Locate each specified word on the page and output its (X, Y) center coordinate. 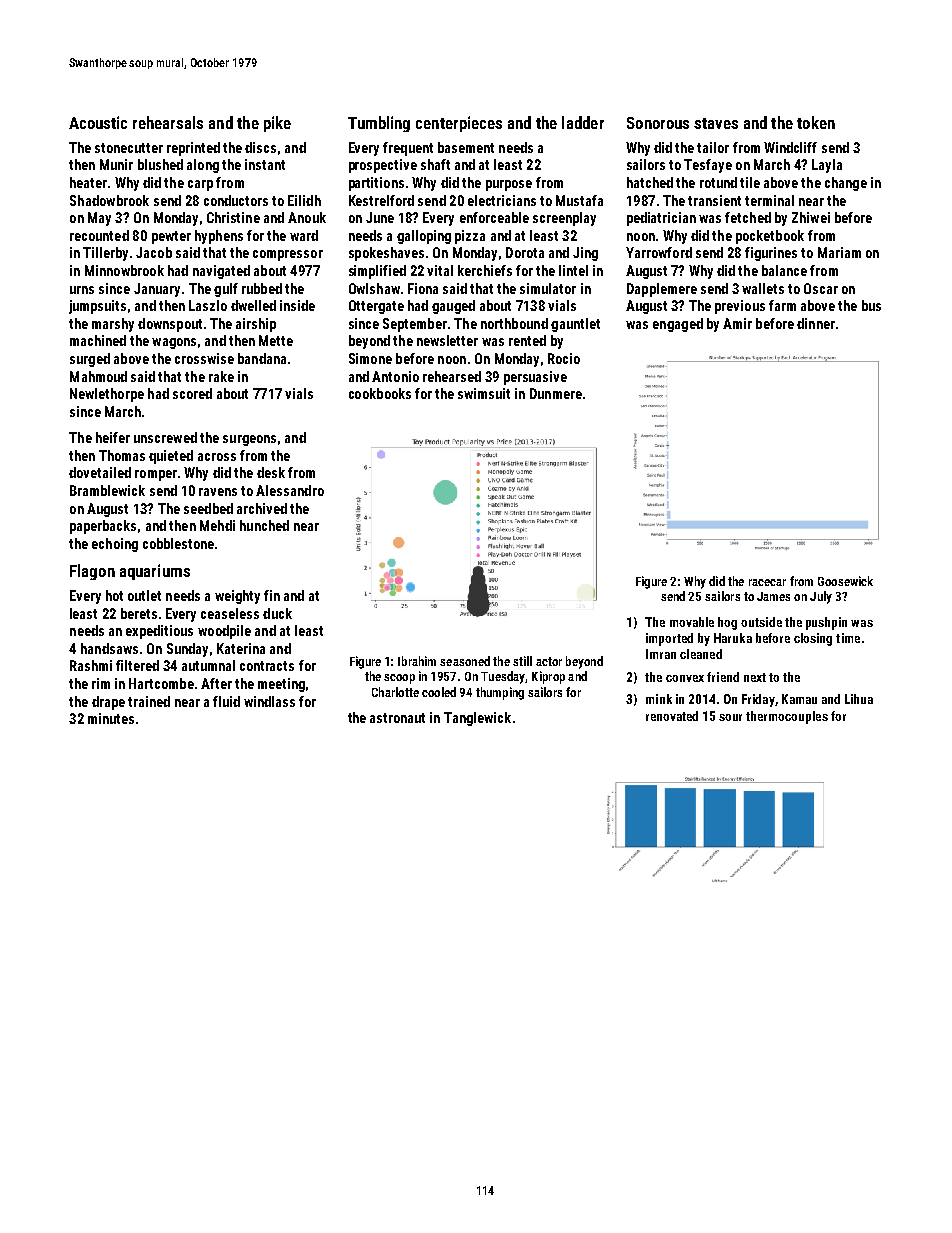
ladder (583, 122)
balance (784, 270)
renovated (672, 716)
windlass (269, 701)
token (816, 122)
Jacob (154, 252)
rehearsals (168, 122)
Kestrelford (381, 200)
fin (272, 595)
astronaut (397, 718)
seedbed (208, 508)
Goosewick (845, 581)
